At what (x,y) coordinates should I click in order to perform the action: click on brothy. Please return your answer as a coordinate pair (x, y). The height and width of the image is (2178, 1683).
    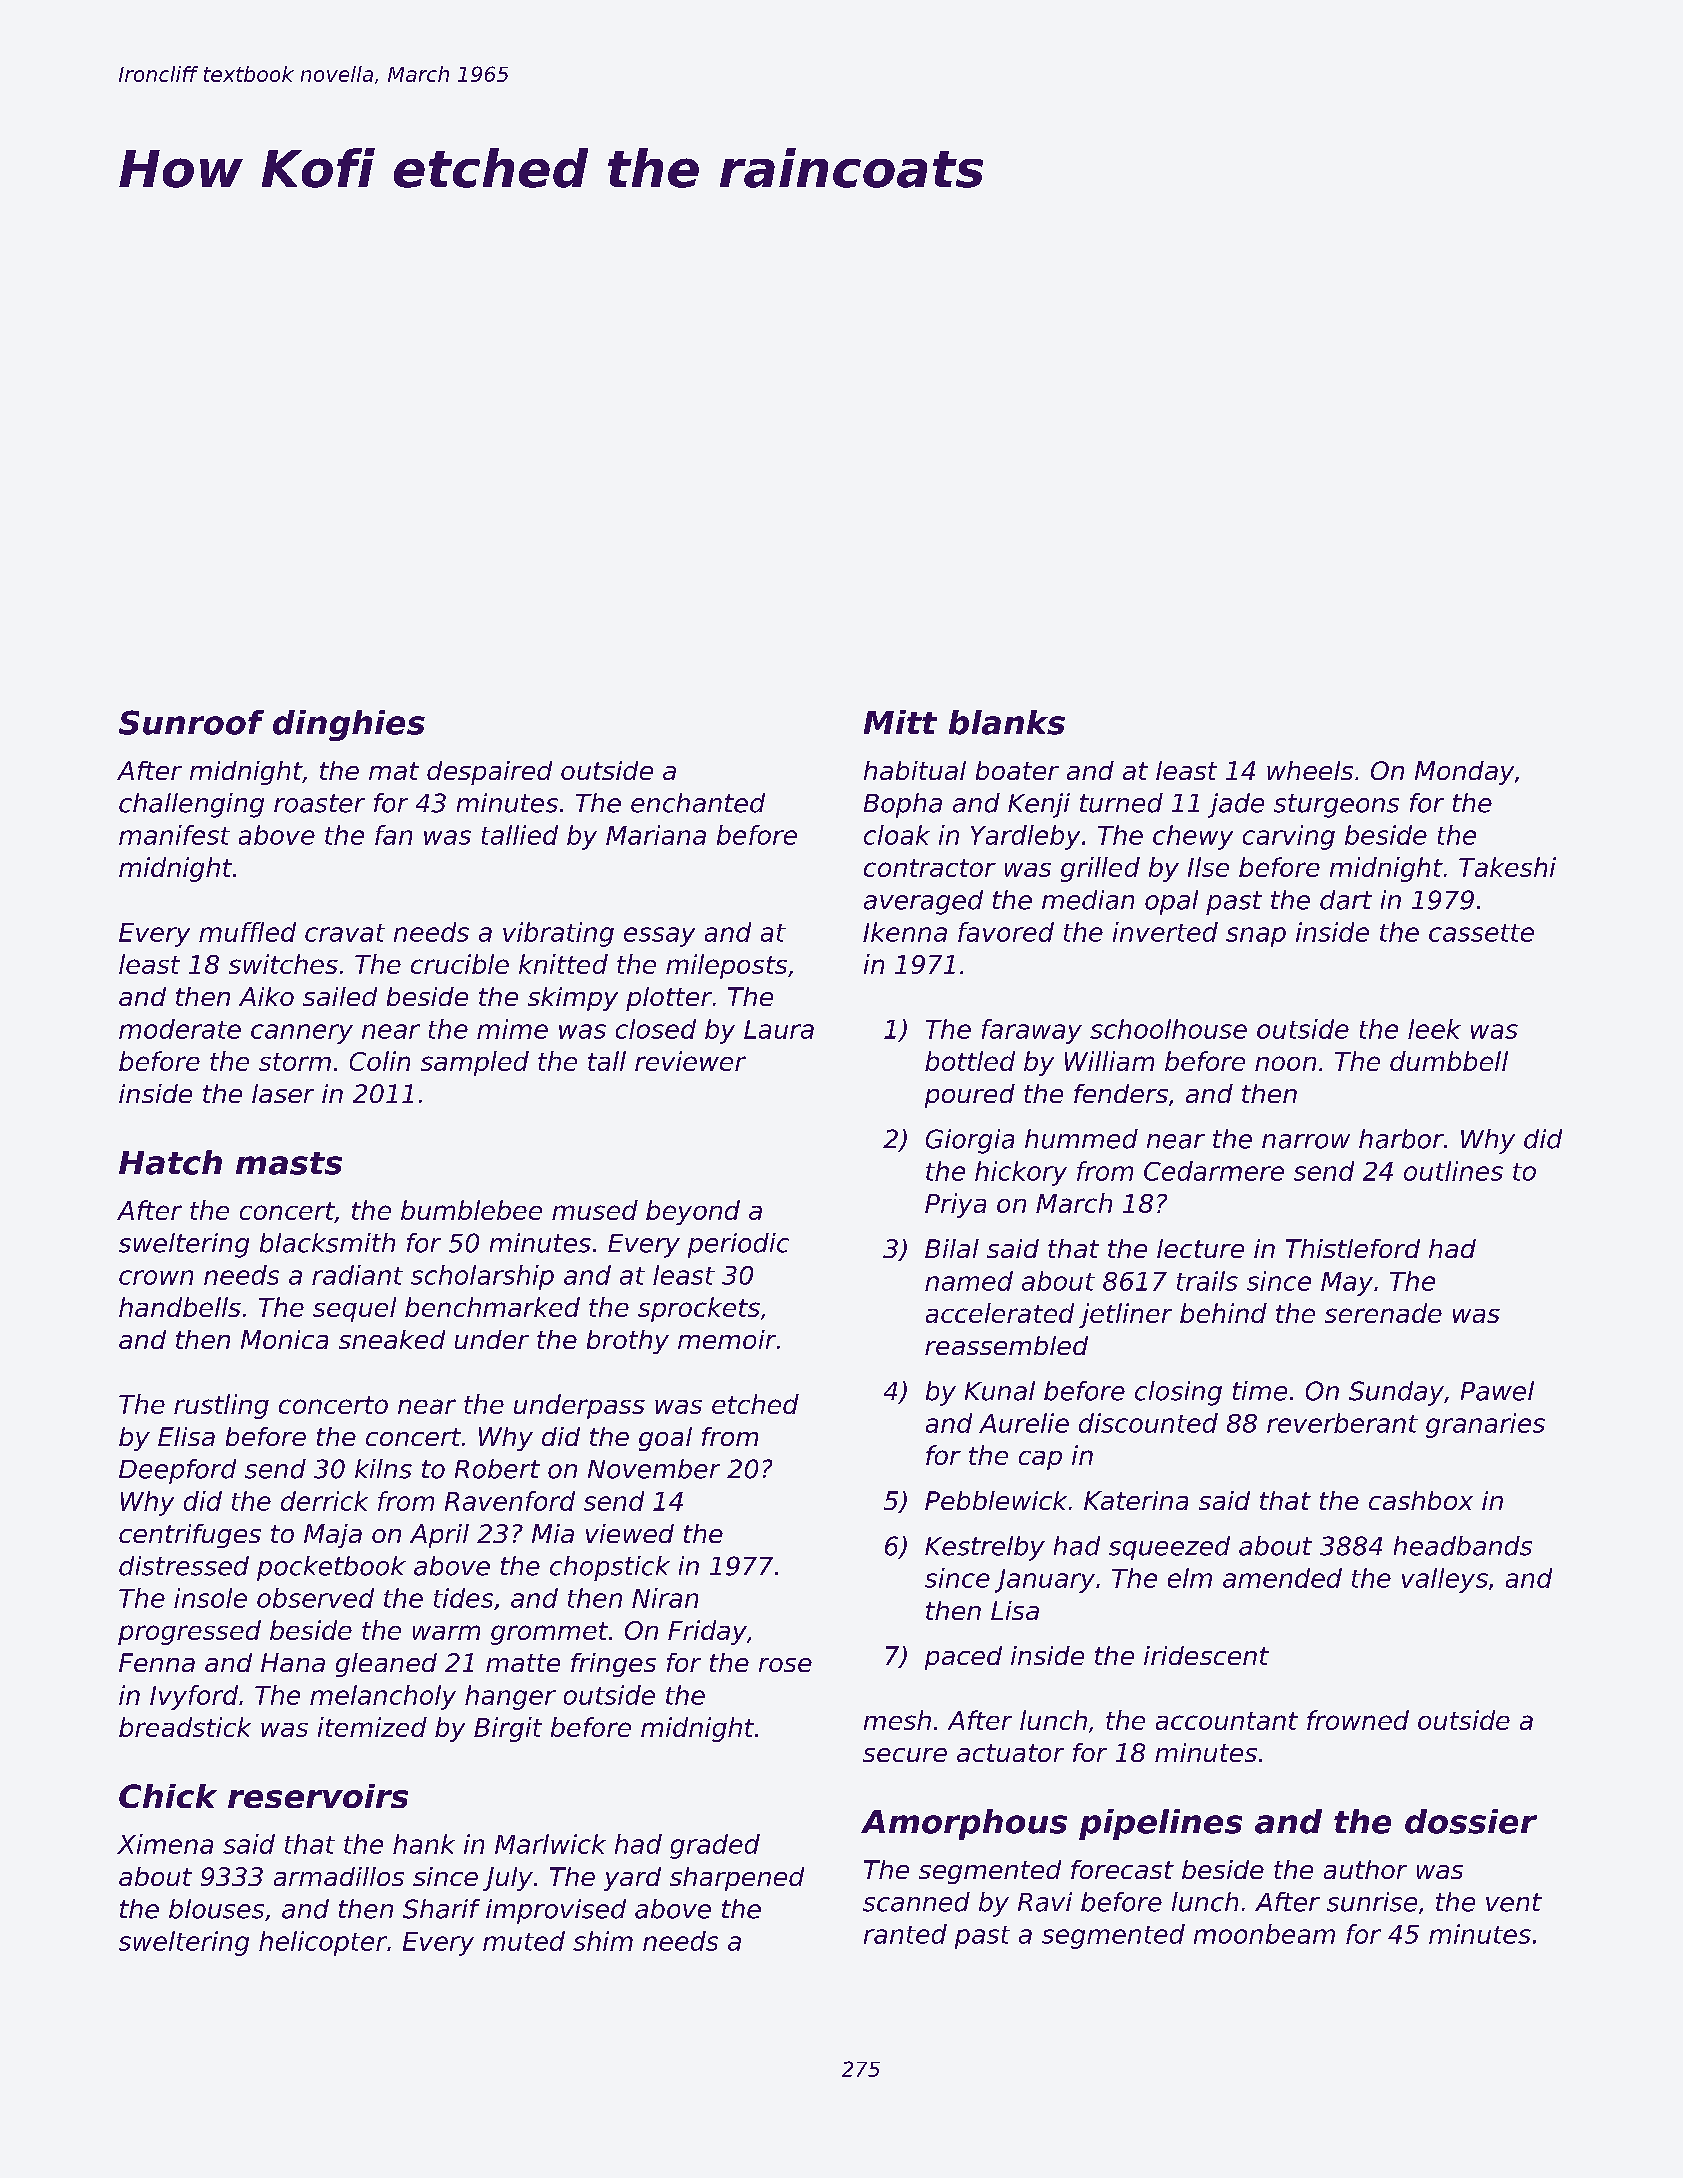
    Looking at the image, I should click on (628, 1342).
